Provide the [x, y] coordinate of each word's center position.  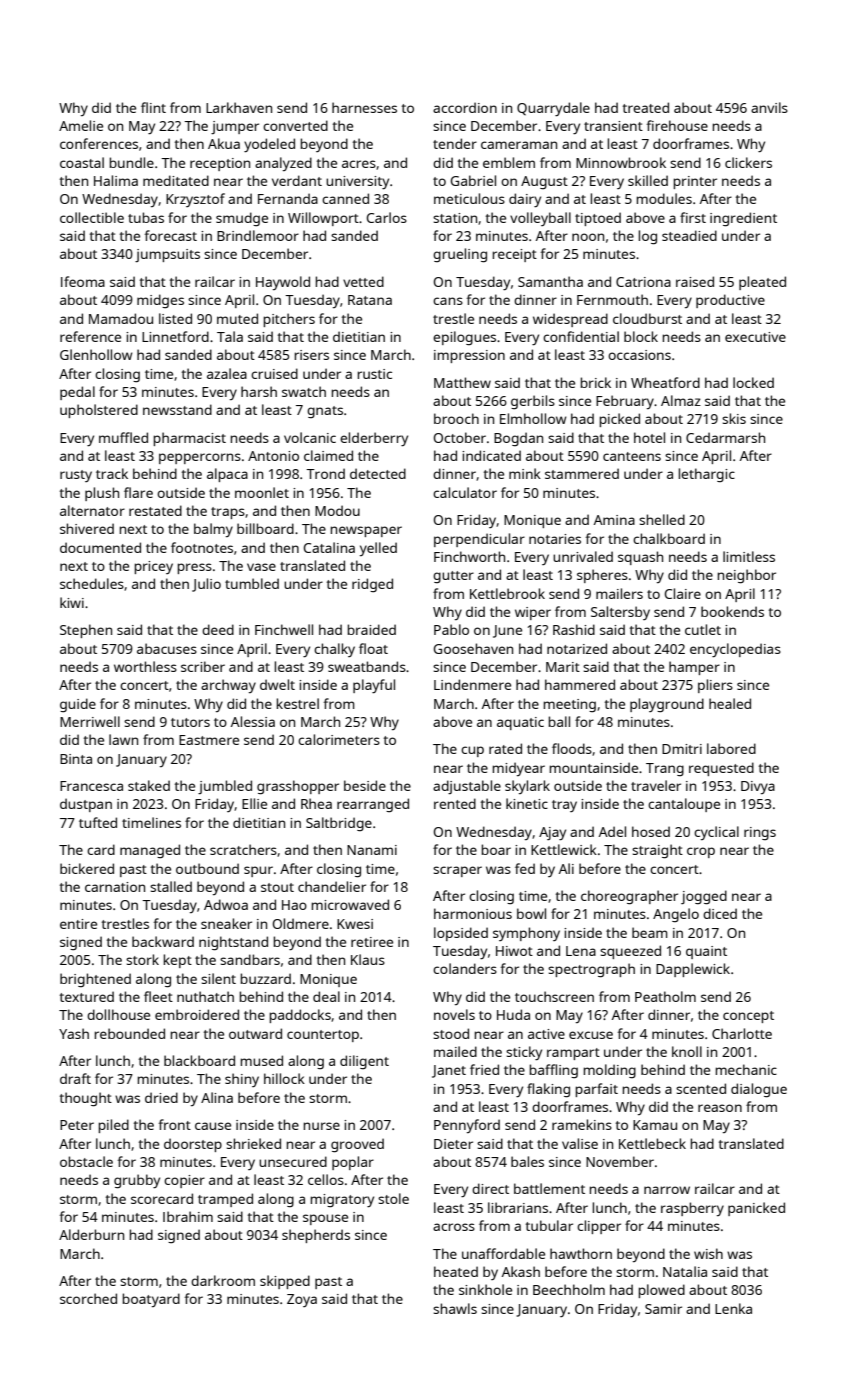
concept [748, 1017]
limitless [749, 556]
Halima [116, 180]
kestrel [297, 703]
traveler [656, 785]
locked [753, 382]
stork [142, 959]
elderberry [374, 439]
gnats [325, 412]
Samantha [550, 281]
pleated [762, 283]
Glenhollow [96, 354]
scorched [88, 1298]
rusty [76, 476]
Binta [76, 759]
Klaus [368, 959]
